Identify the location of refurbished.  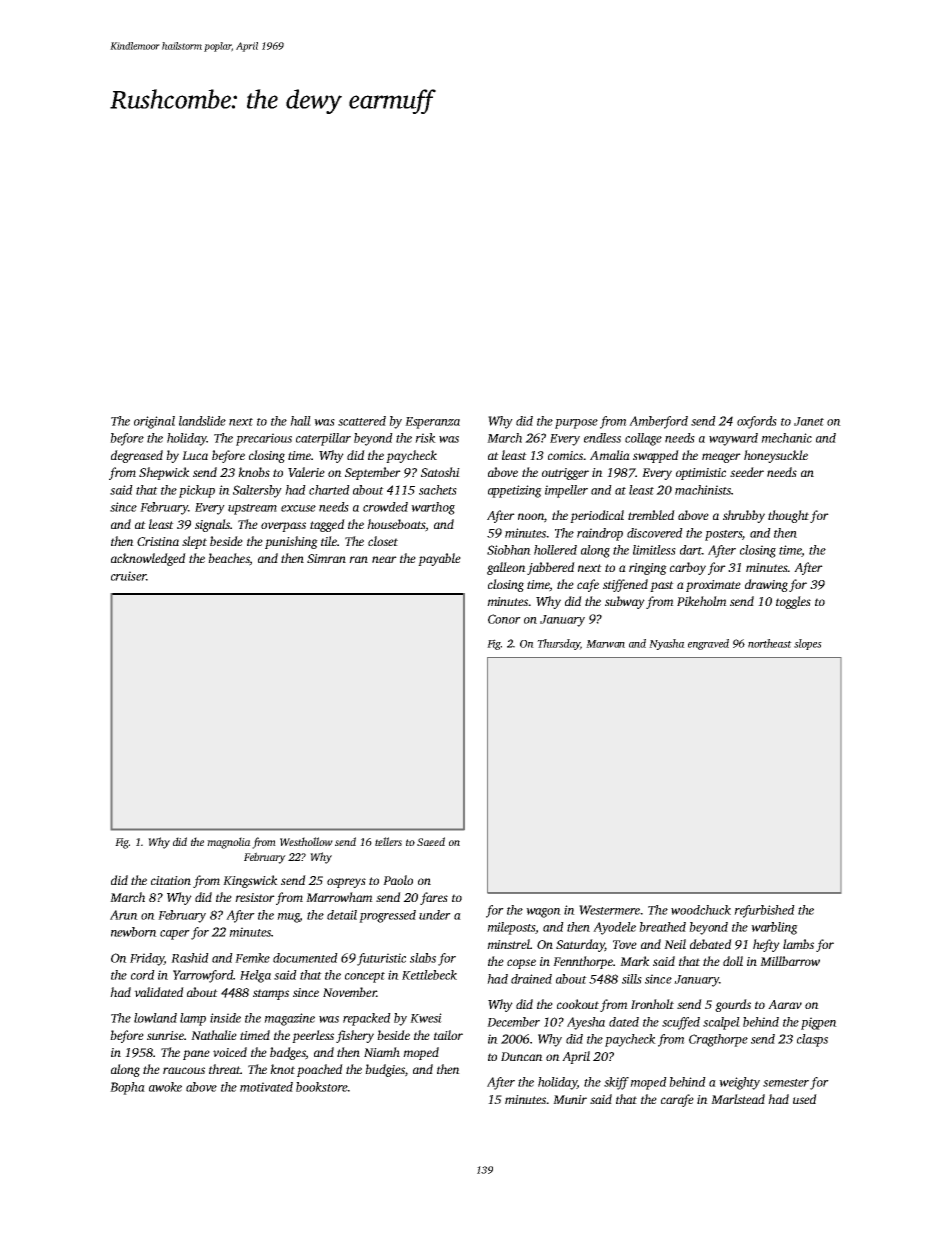
(764, 911).
